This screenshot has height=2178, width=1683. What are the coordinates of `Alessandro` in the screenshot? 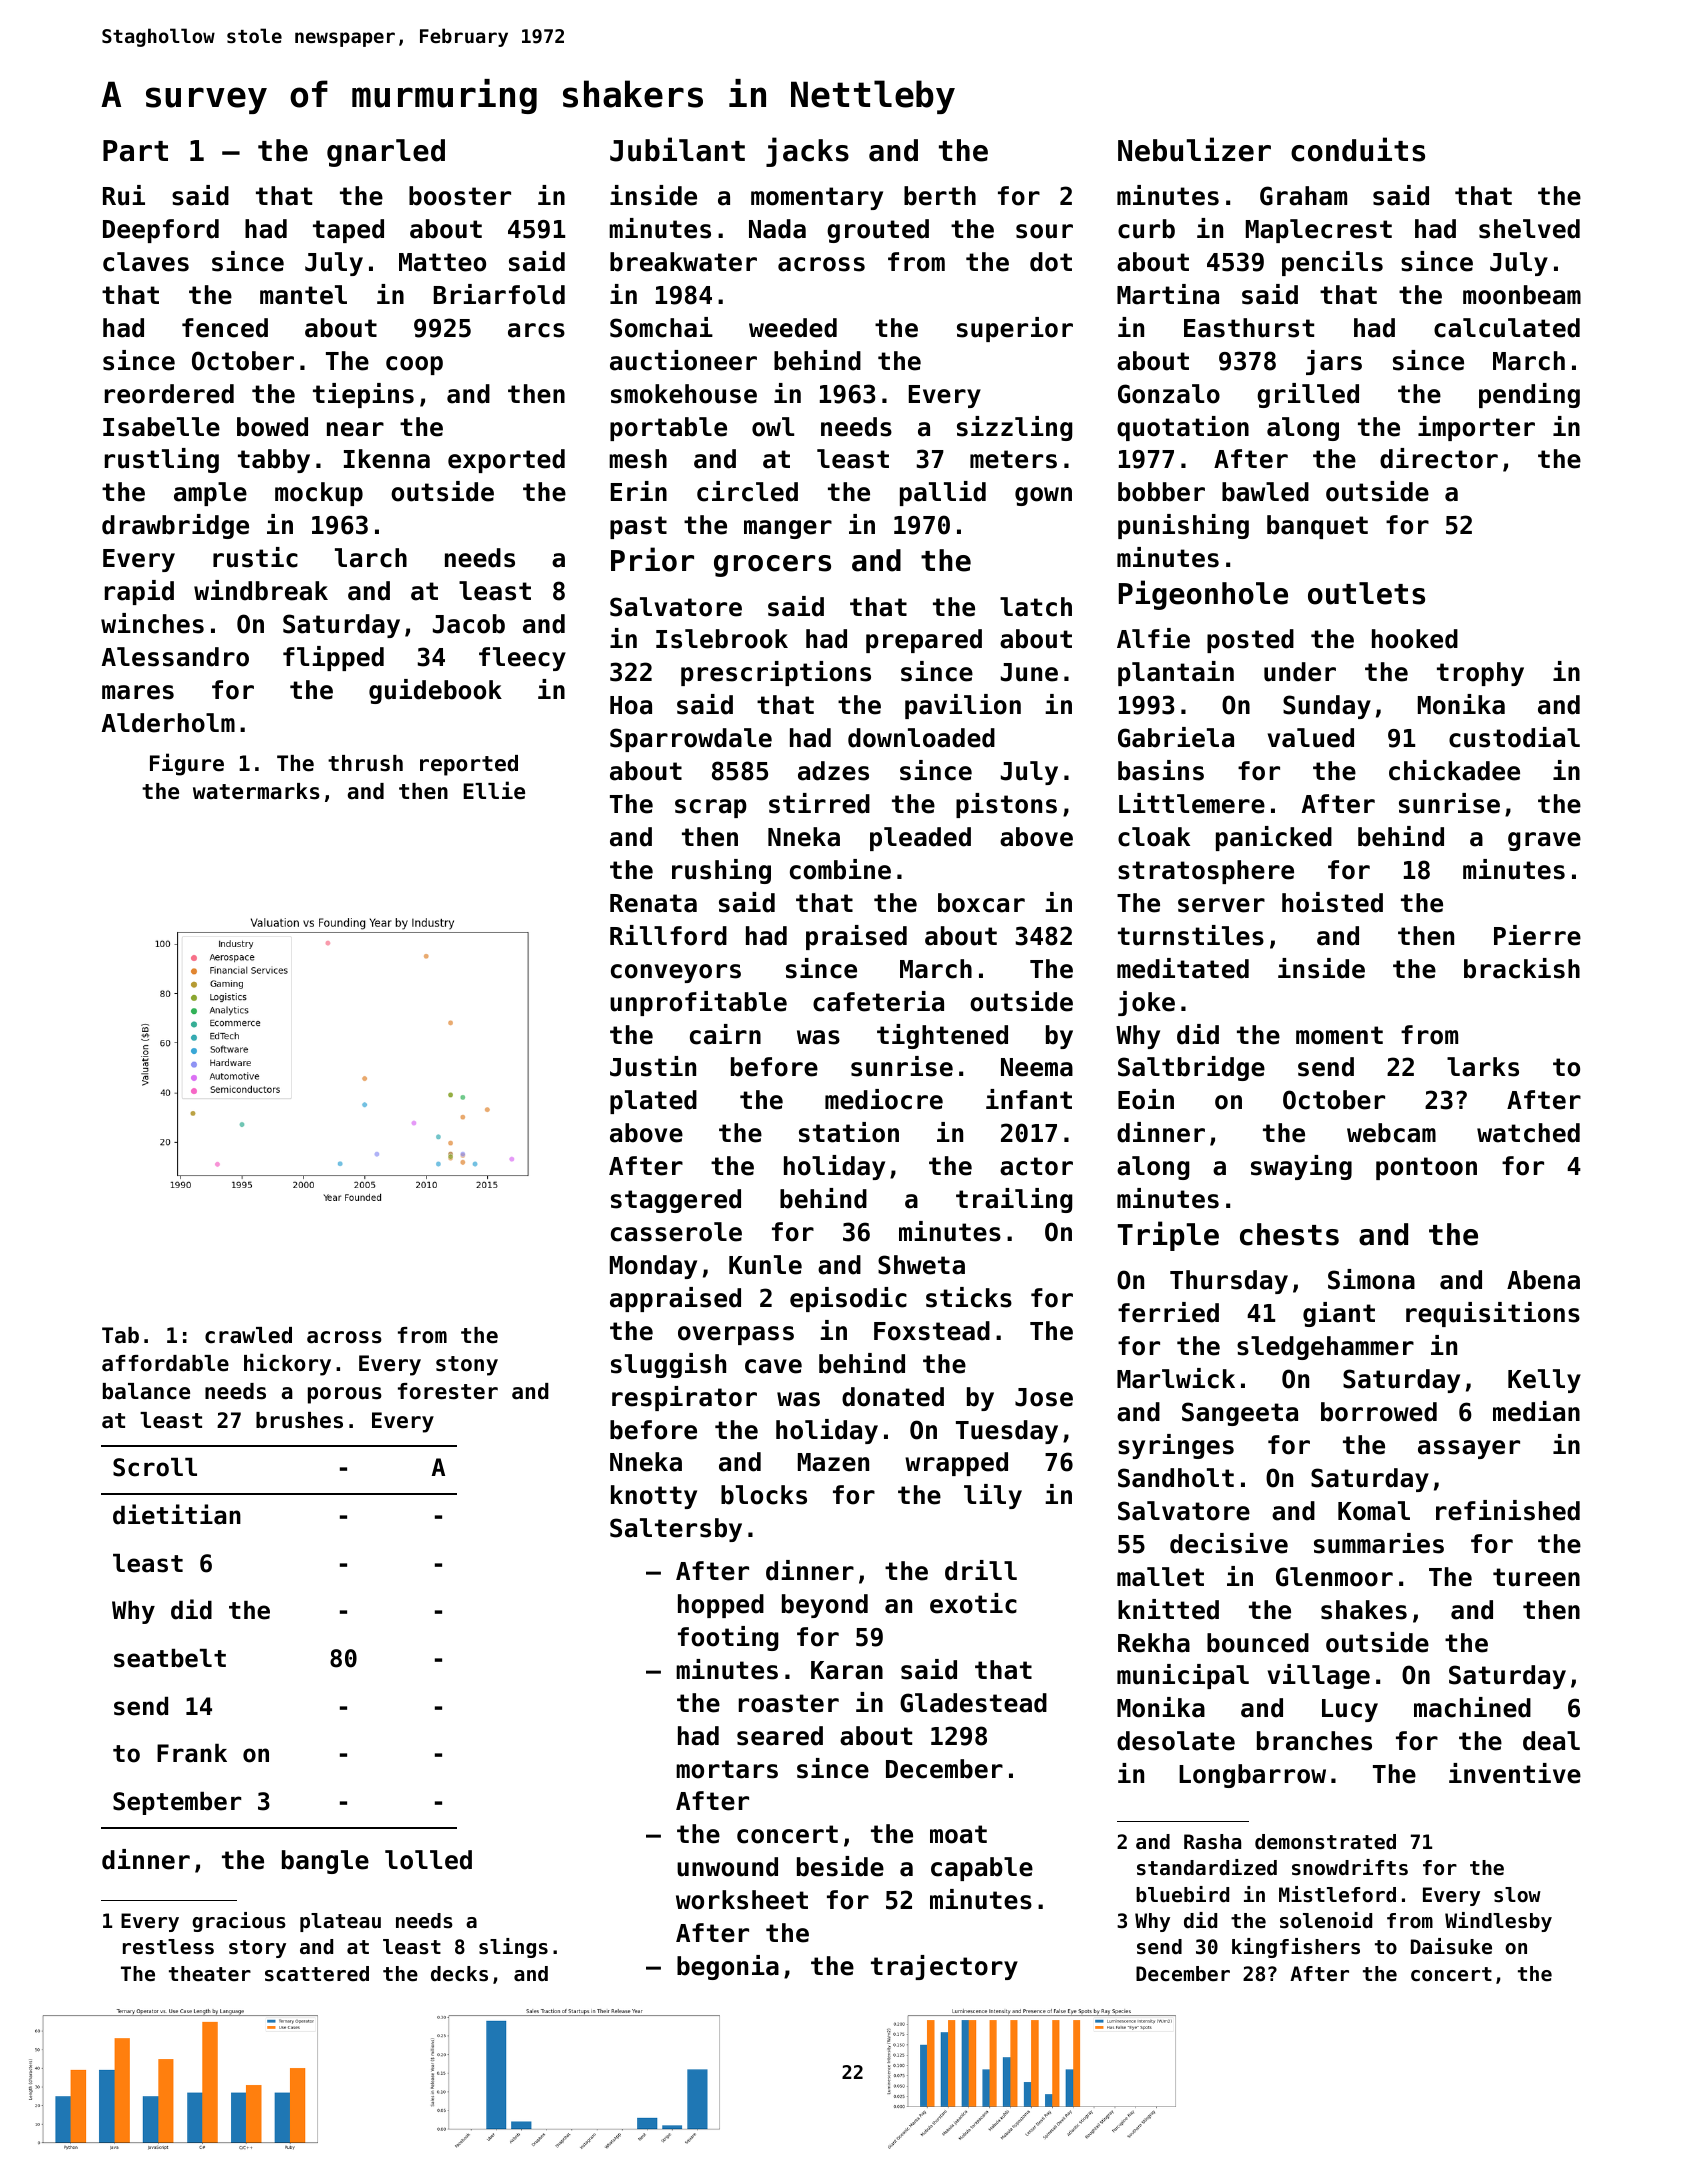 It's located at (175, 657).
